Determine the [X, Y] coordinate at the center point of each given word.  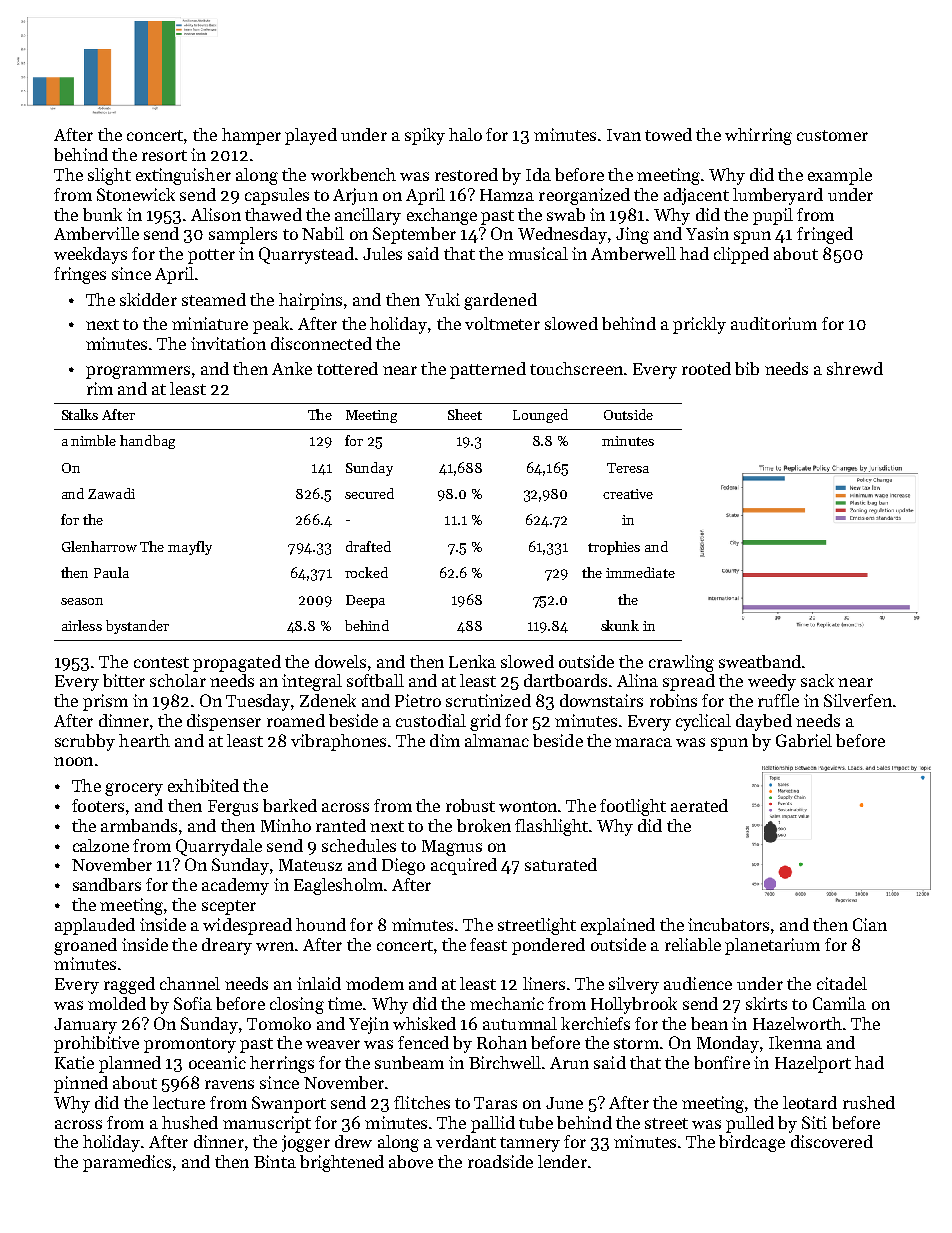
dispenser [224, 722]
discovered [832, 1141]
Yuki [442, 299]
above [411, 1161]
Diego [403, 866]
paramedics [127, 1163]
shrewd [855, 368]
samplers [243, 235]
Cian [870, 924]
